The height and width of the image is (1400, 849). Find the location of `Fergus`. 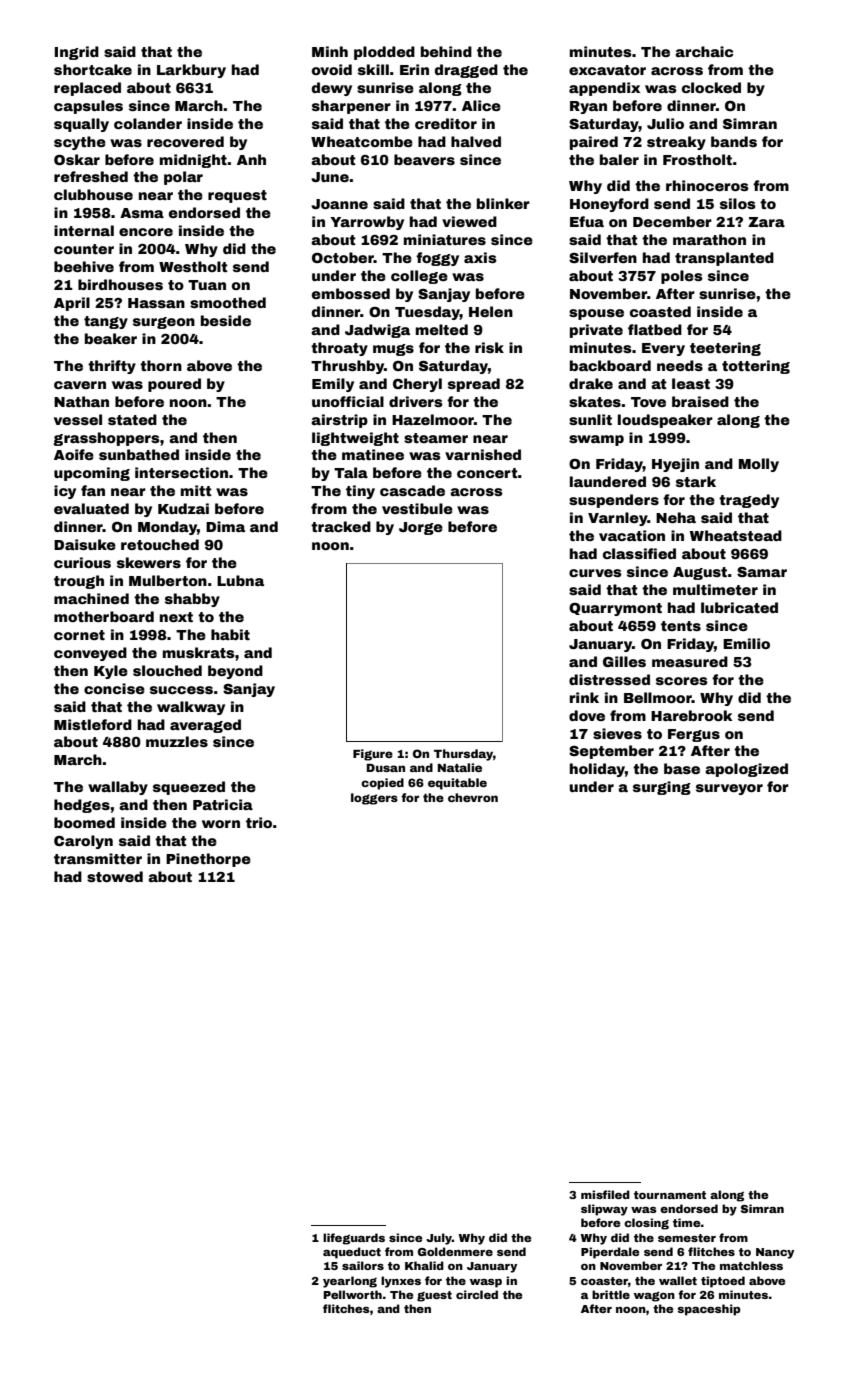

Fergus is located at coordinates (694, 735).
